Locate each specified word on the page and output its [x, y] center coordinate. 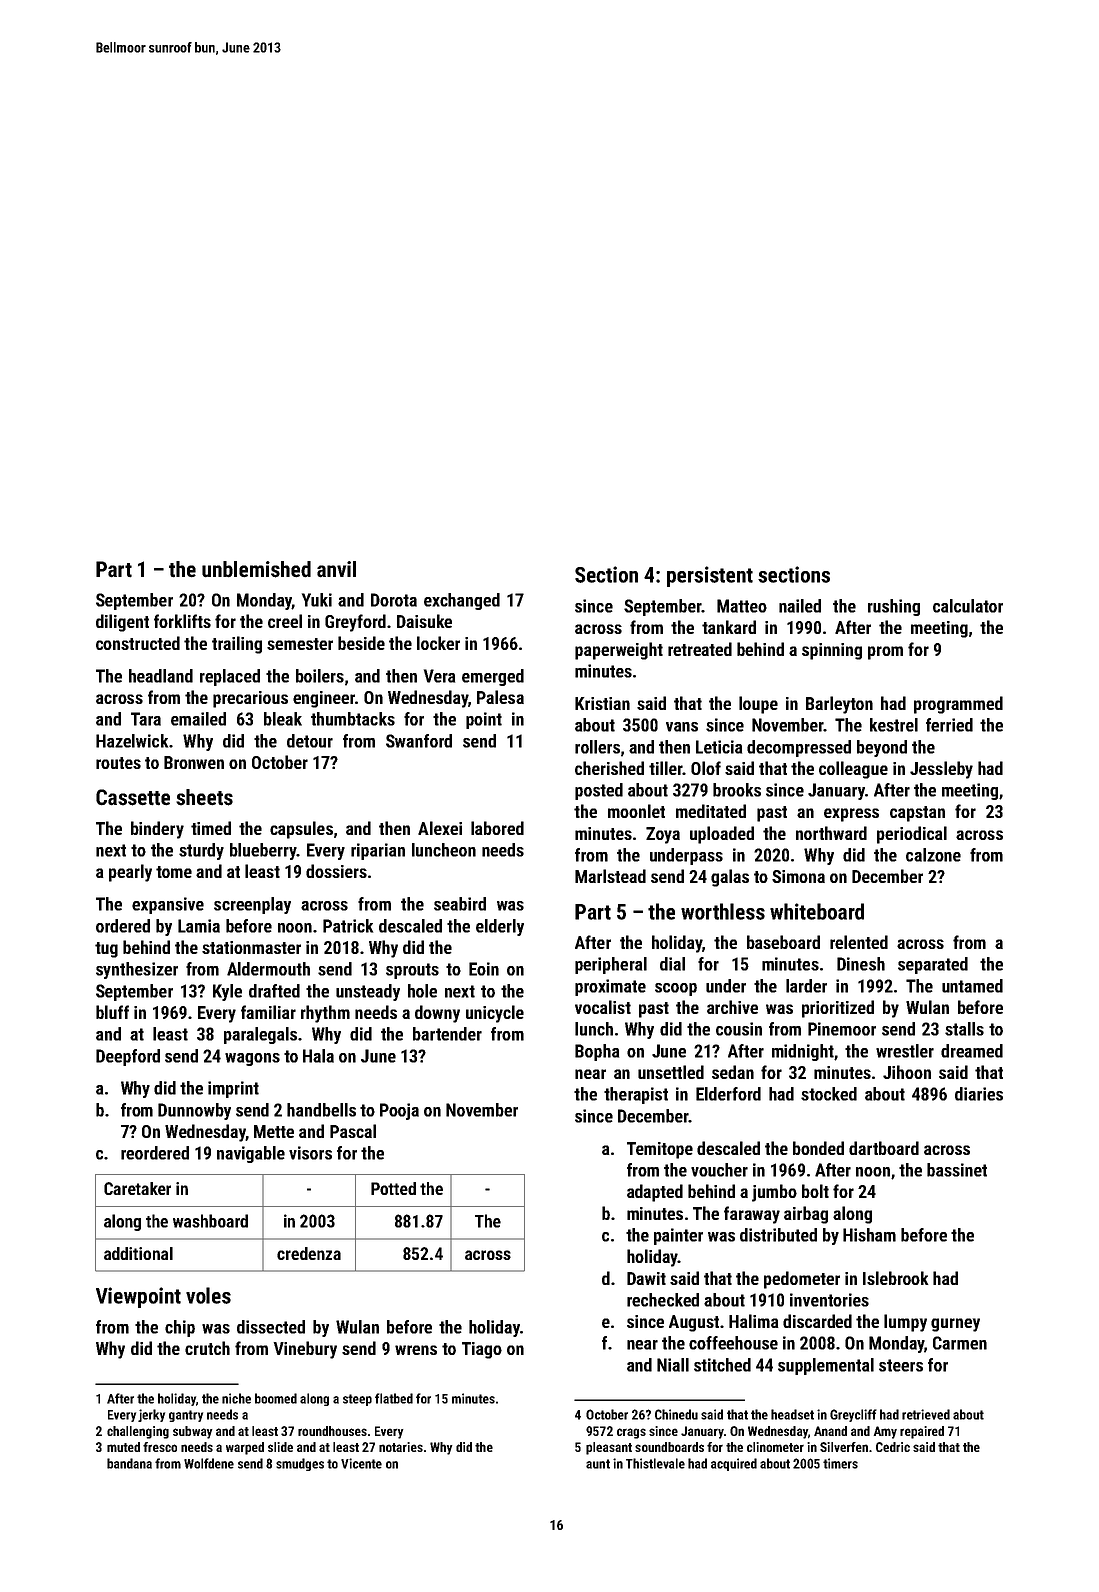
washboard [210, 1221]
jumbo [774, 1193]
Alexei [440, 828]
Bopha [597, 1052]
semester [300, 644]
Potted [393, 1188]
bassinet [957, 1170]
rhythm [325, 1014]
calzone [933, 855]
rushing [894, 607]
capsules [301, 830]
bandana [129, 1463]
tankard [729, 627]
